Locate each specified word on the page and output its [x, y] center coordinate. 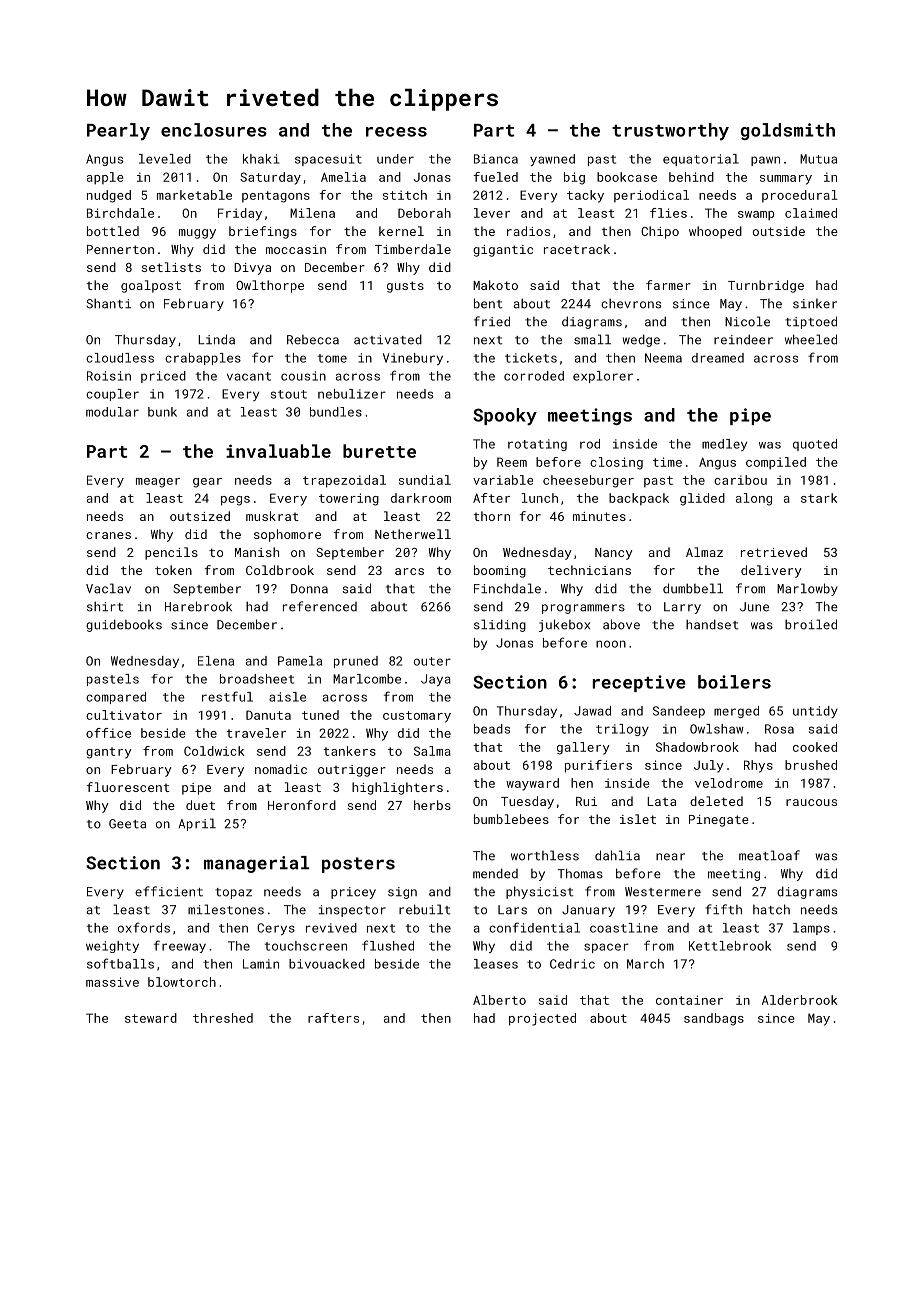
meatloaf [769, 855]
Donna [309, 589]
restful [227, 696]
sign [402, 893]
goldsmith [788, 131]
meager [158, 483]
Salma [432, 751]
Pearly [118, 132]
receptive [639, 683]
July [709, 766]
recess [396, 132]
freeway [180, 946]
